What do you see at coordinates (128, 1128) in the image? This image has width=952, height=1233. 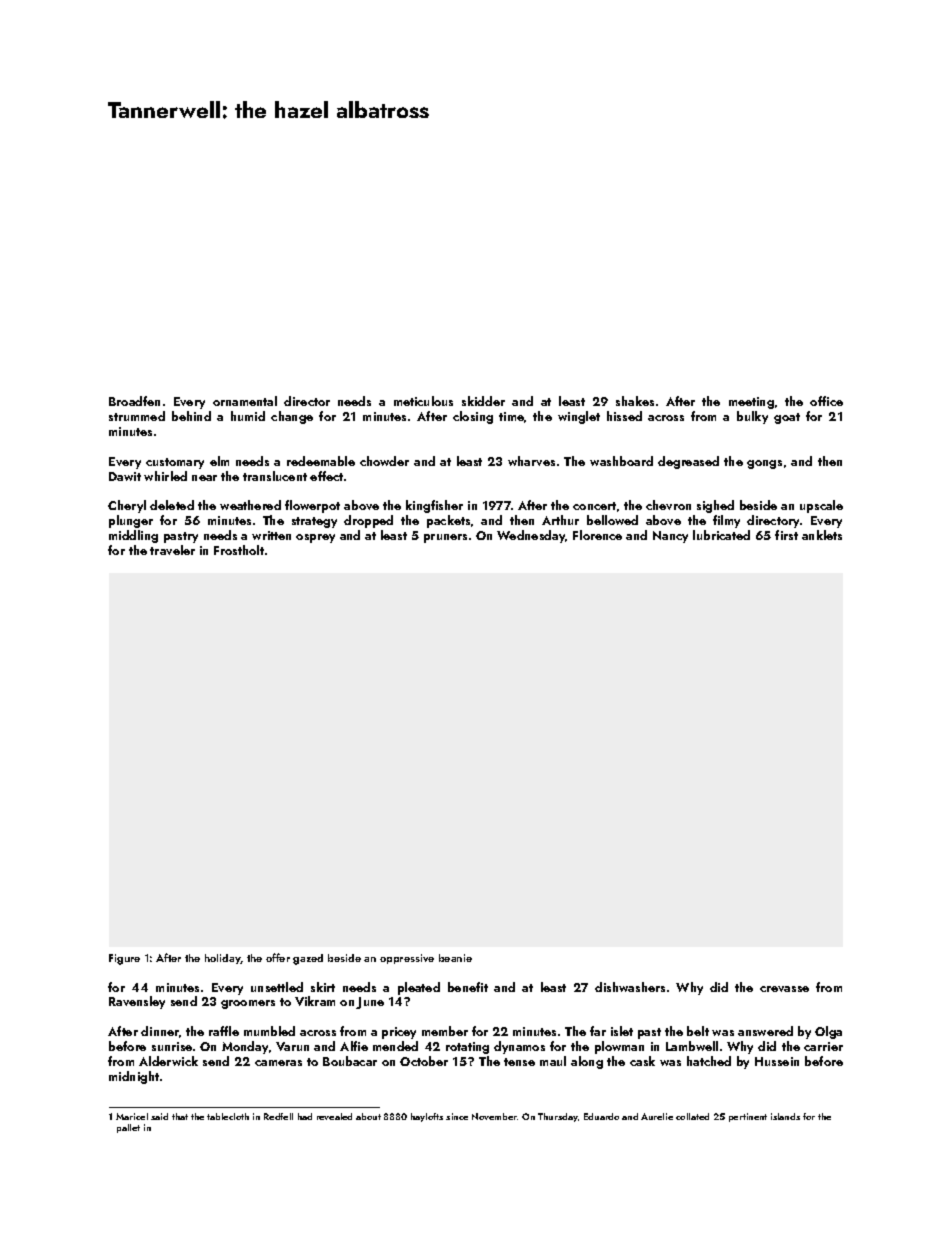 I see `pallet` at bounding box center [128, 1128].
